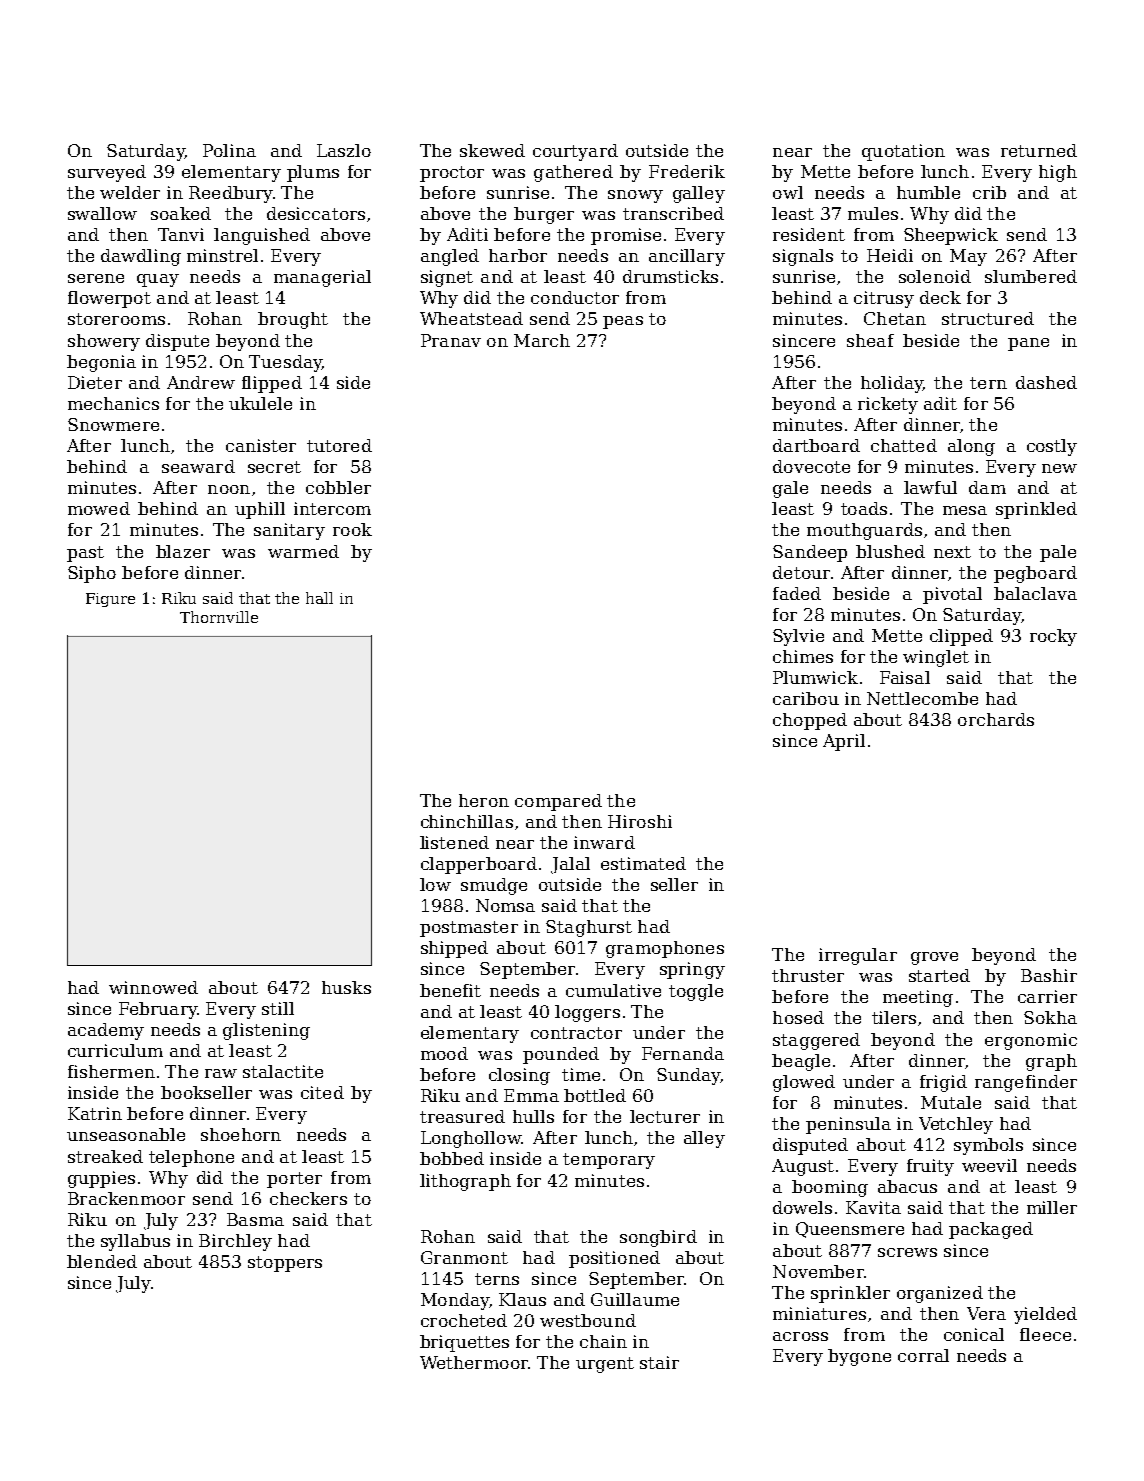  What do you see at coordinates (1028, 344) in the image?
I see `pane` at bounding box center [1028, 344].
